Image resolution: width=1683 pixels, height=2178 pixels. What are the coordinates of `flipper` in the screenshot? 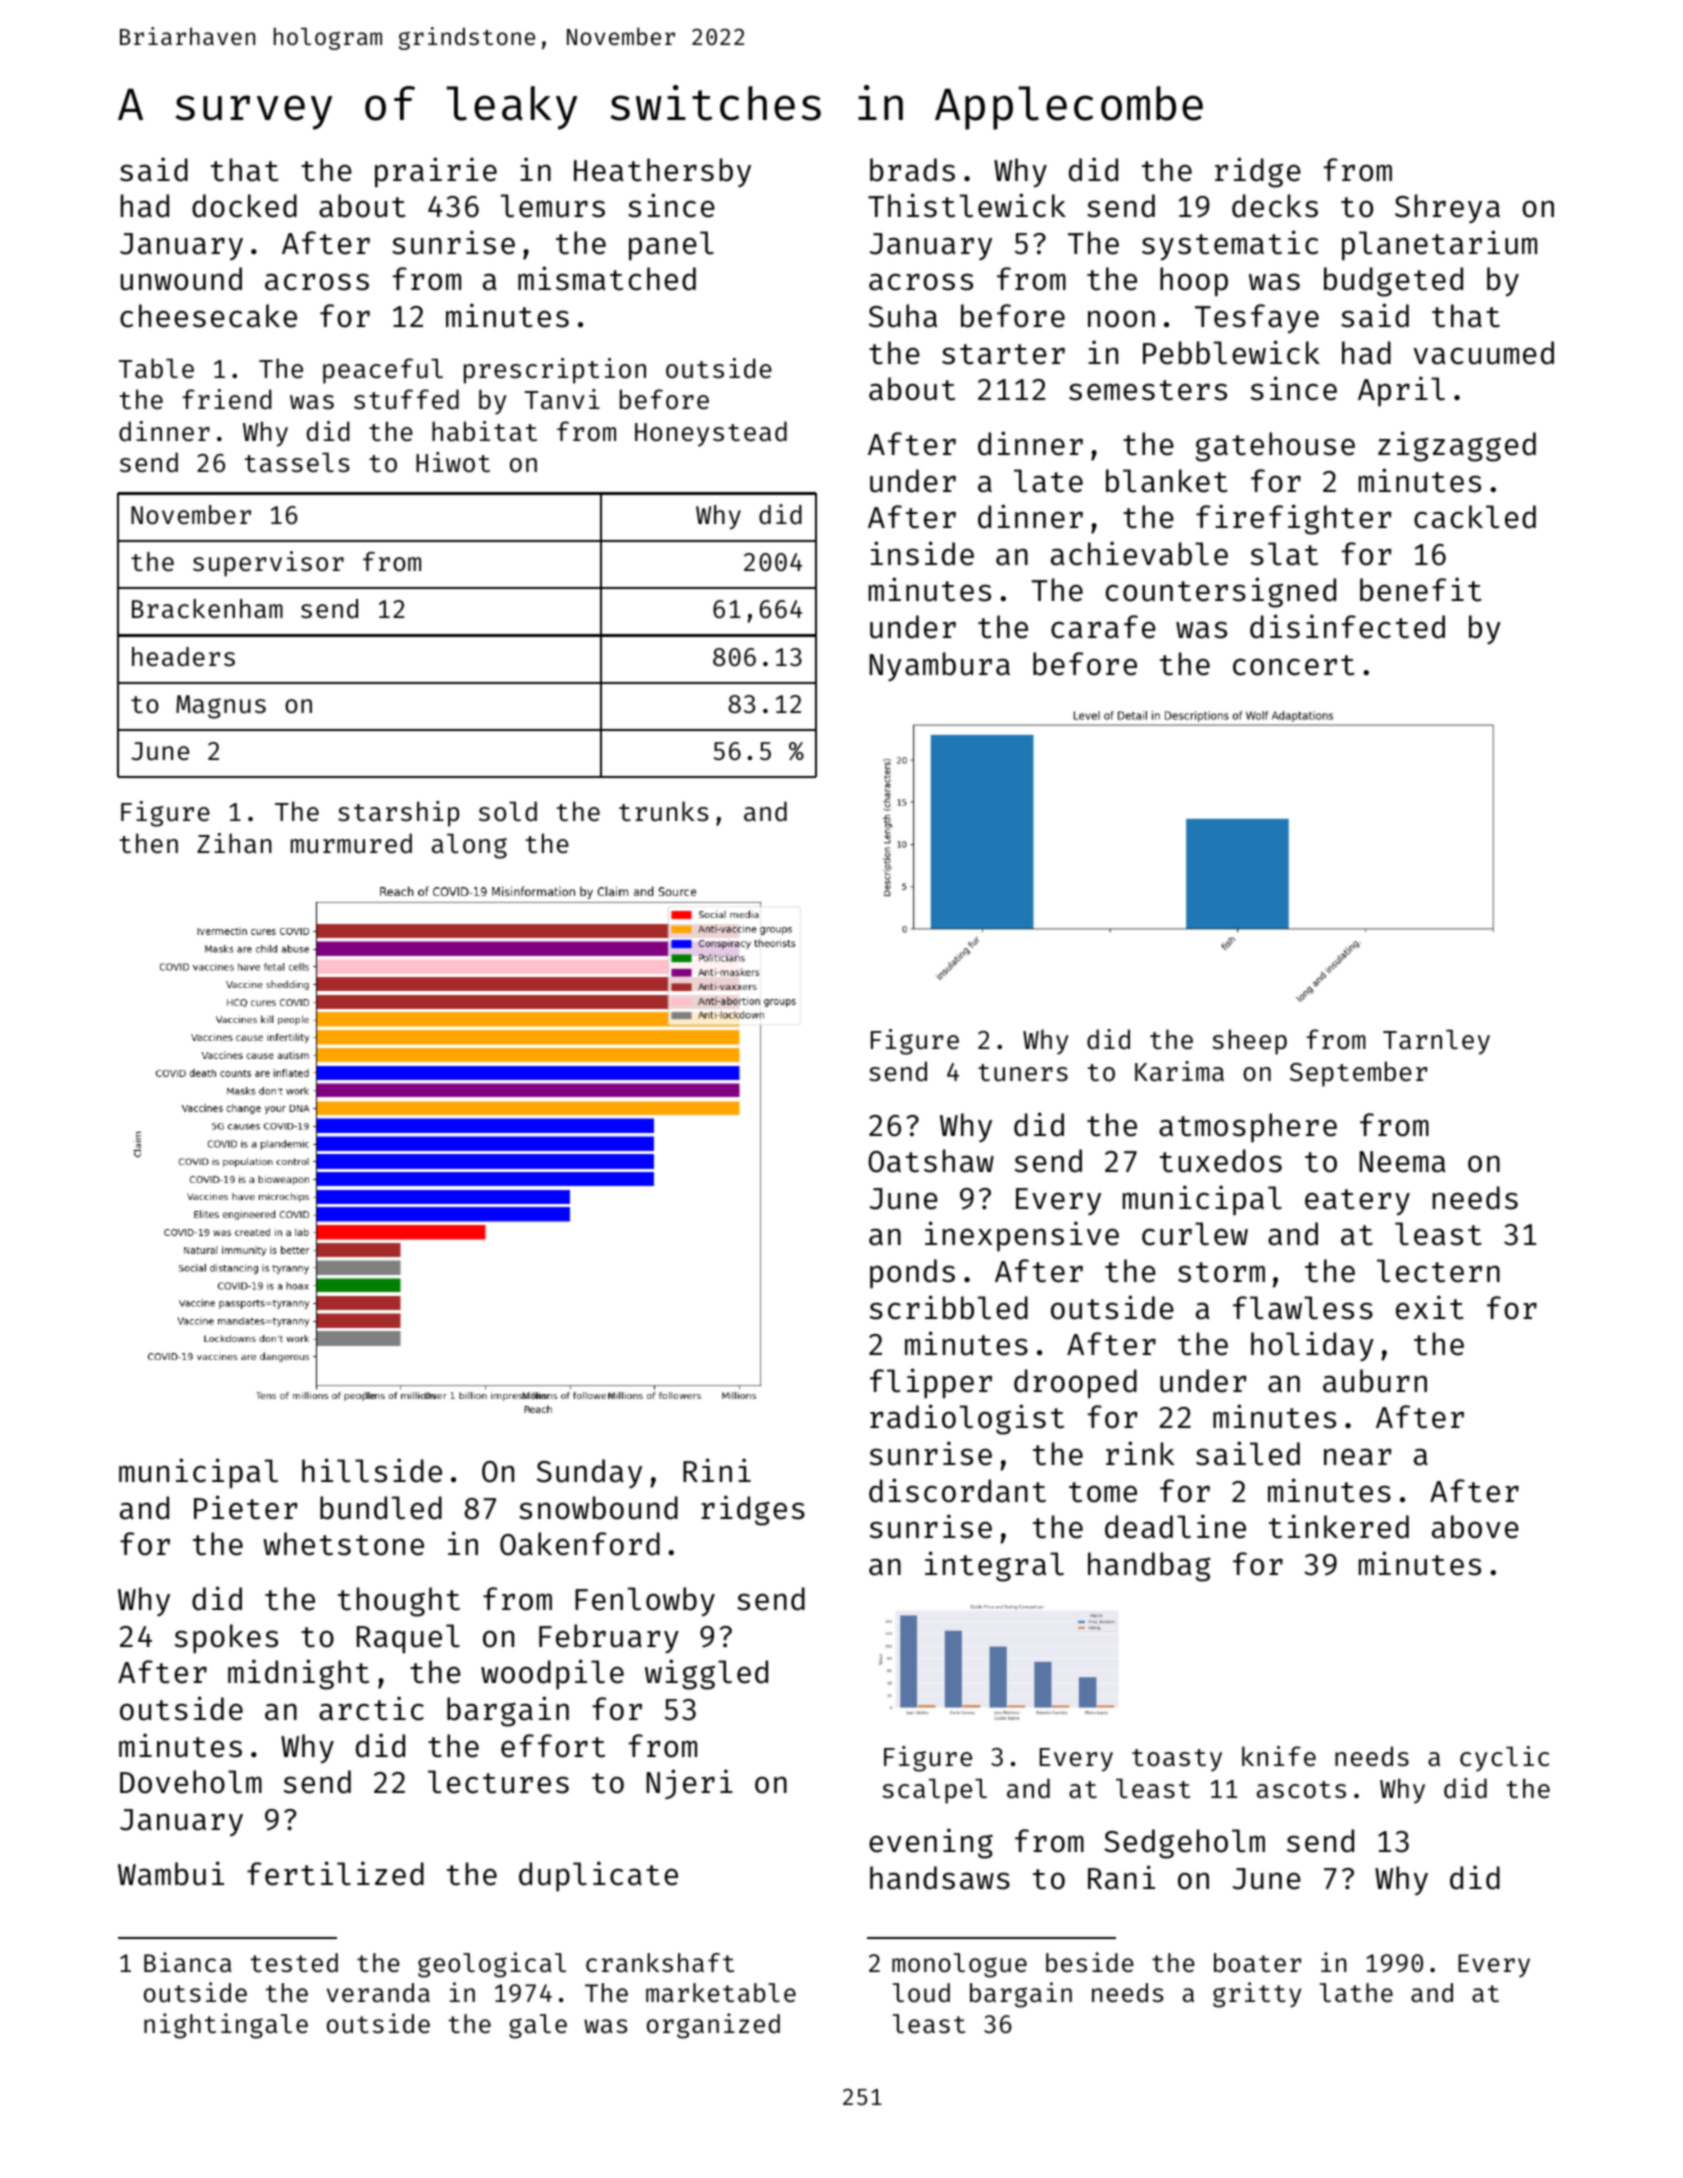 It's located at (931, 1383).
